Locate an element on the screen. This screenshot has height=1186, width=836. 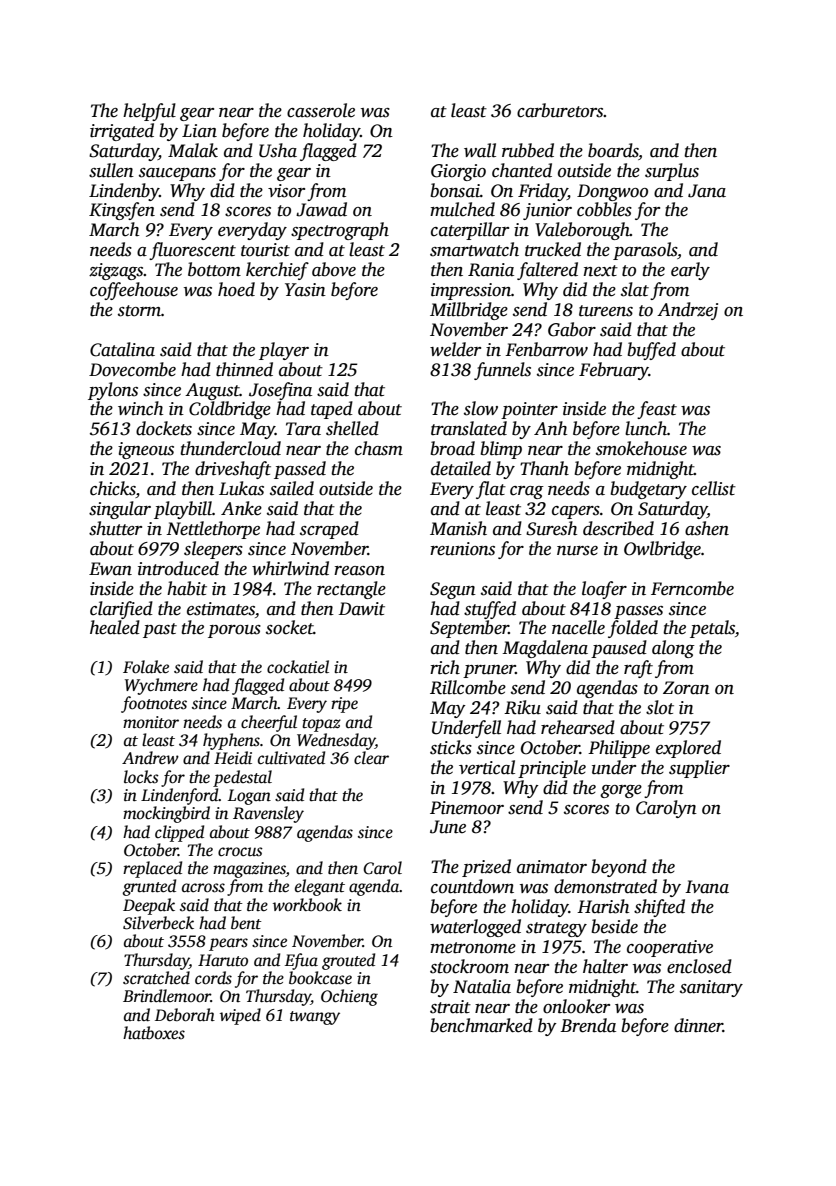
winch is located at coordinates (140, 408).
